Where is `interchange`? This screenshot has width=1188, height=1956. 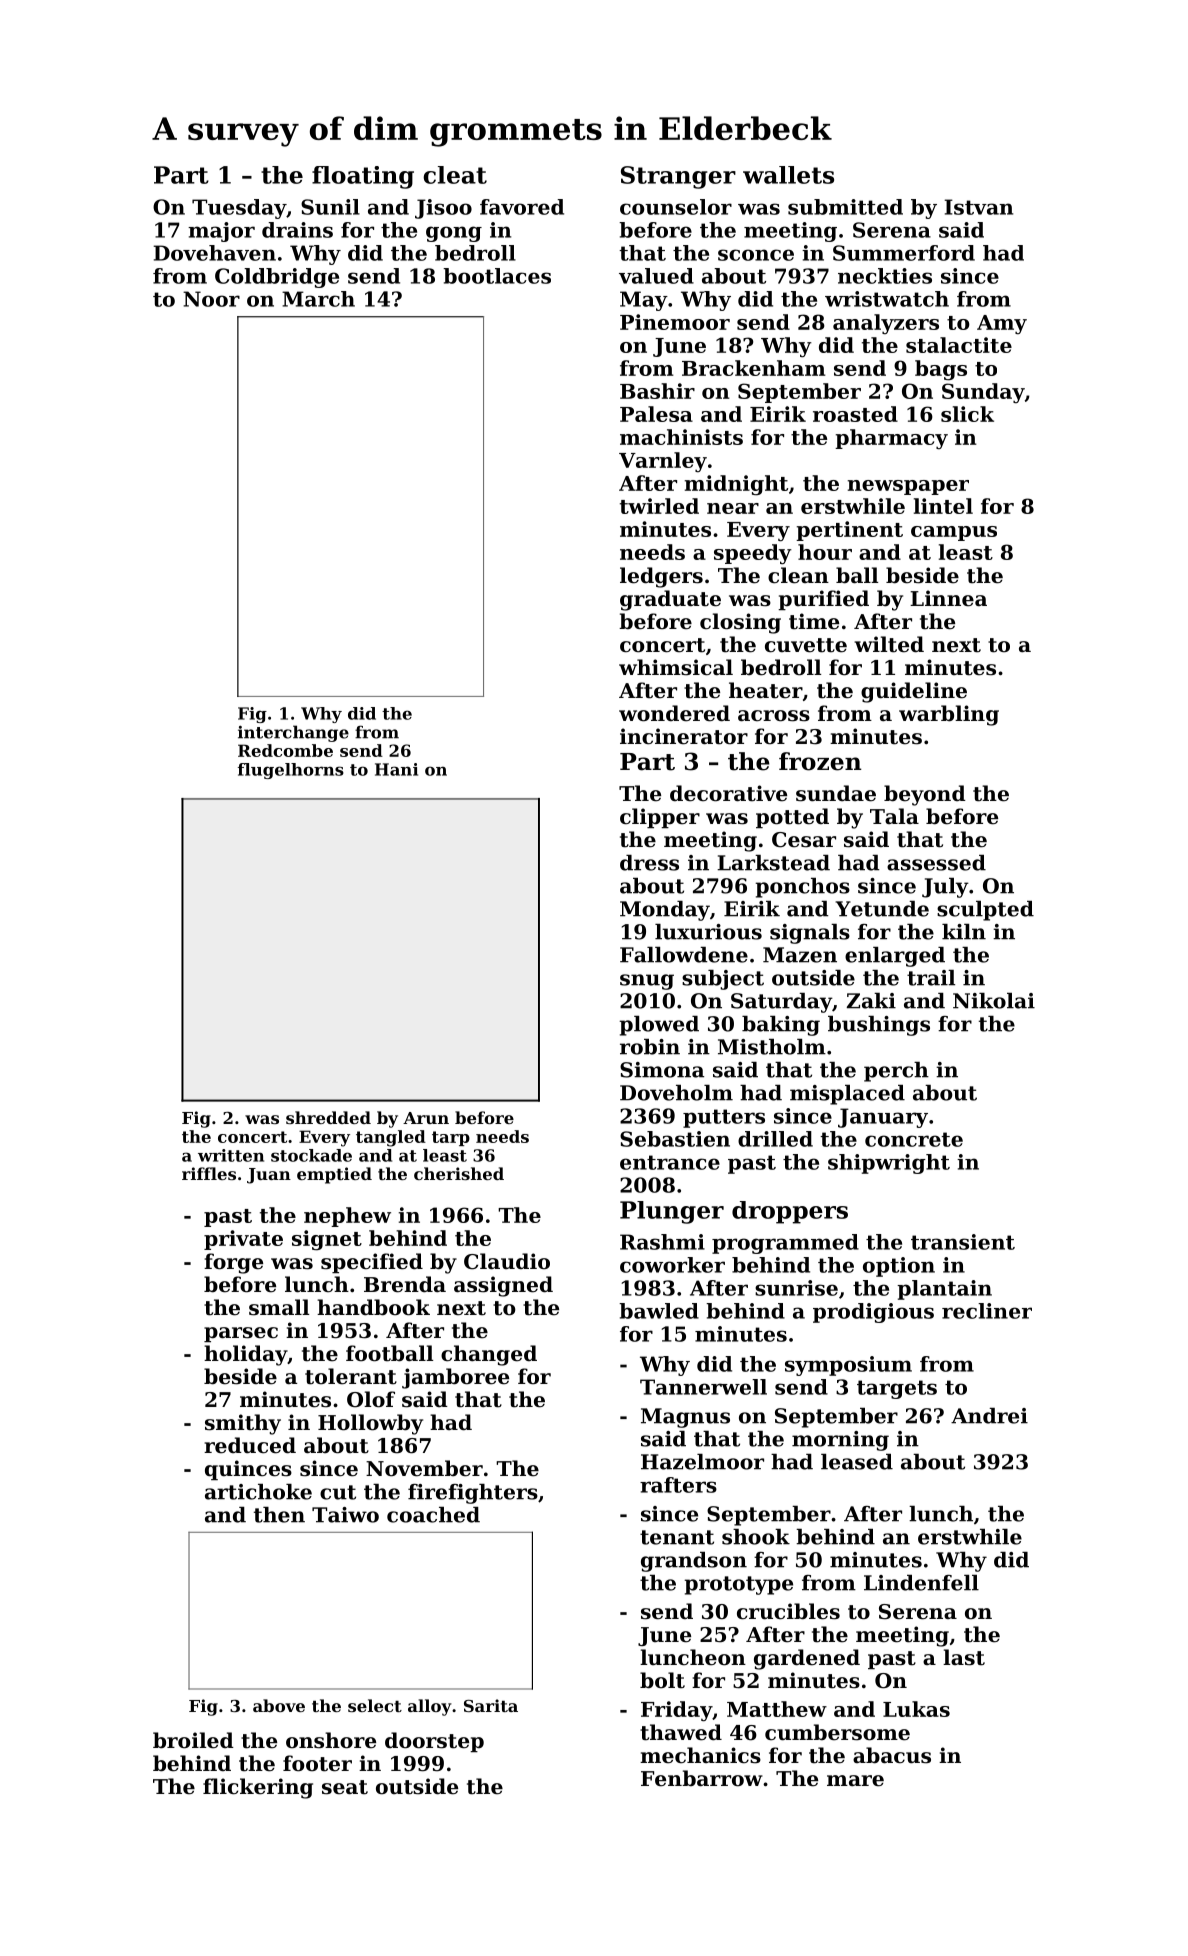
interchange is located at coordinates (293, 733).
